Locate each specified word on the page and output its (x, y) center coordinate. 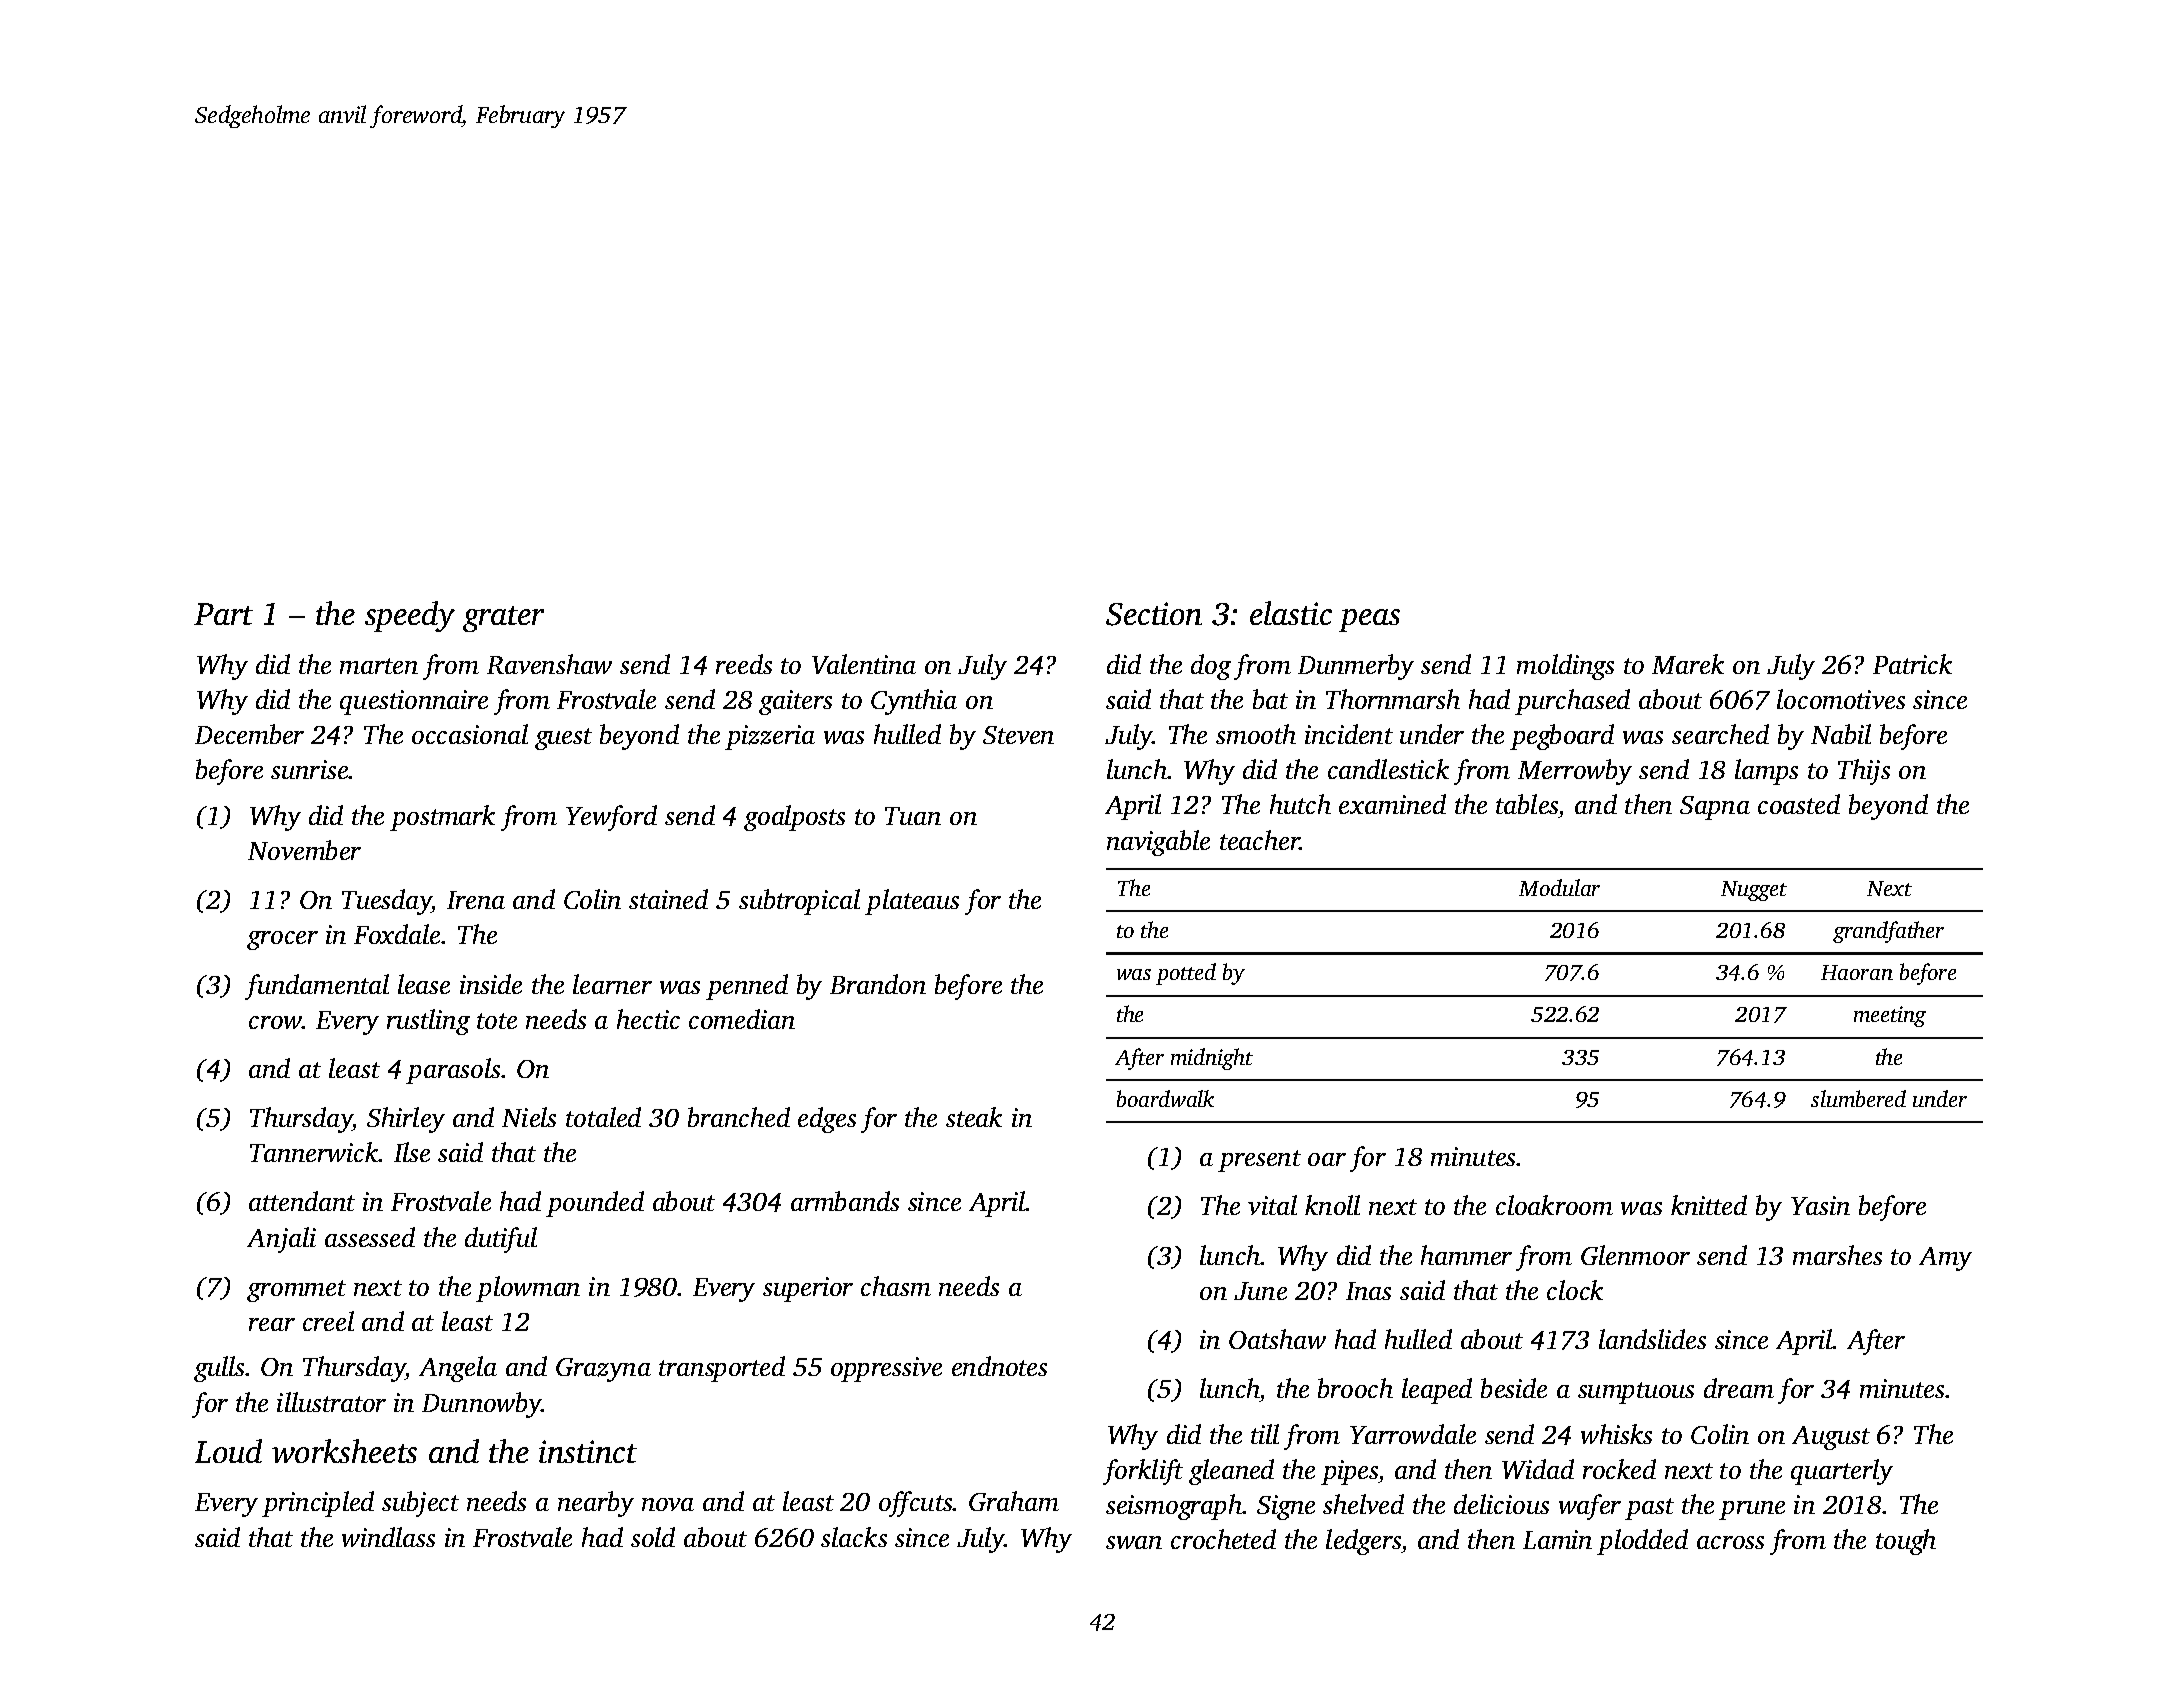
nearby (596, 1504)
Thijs (1864, 772)
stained (668, 899)
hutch (1300, 804)
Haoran (1857, 972)
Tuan (913, 816)
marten (379, 666)
